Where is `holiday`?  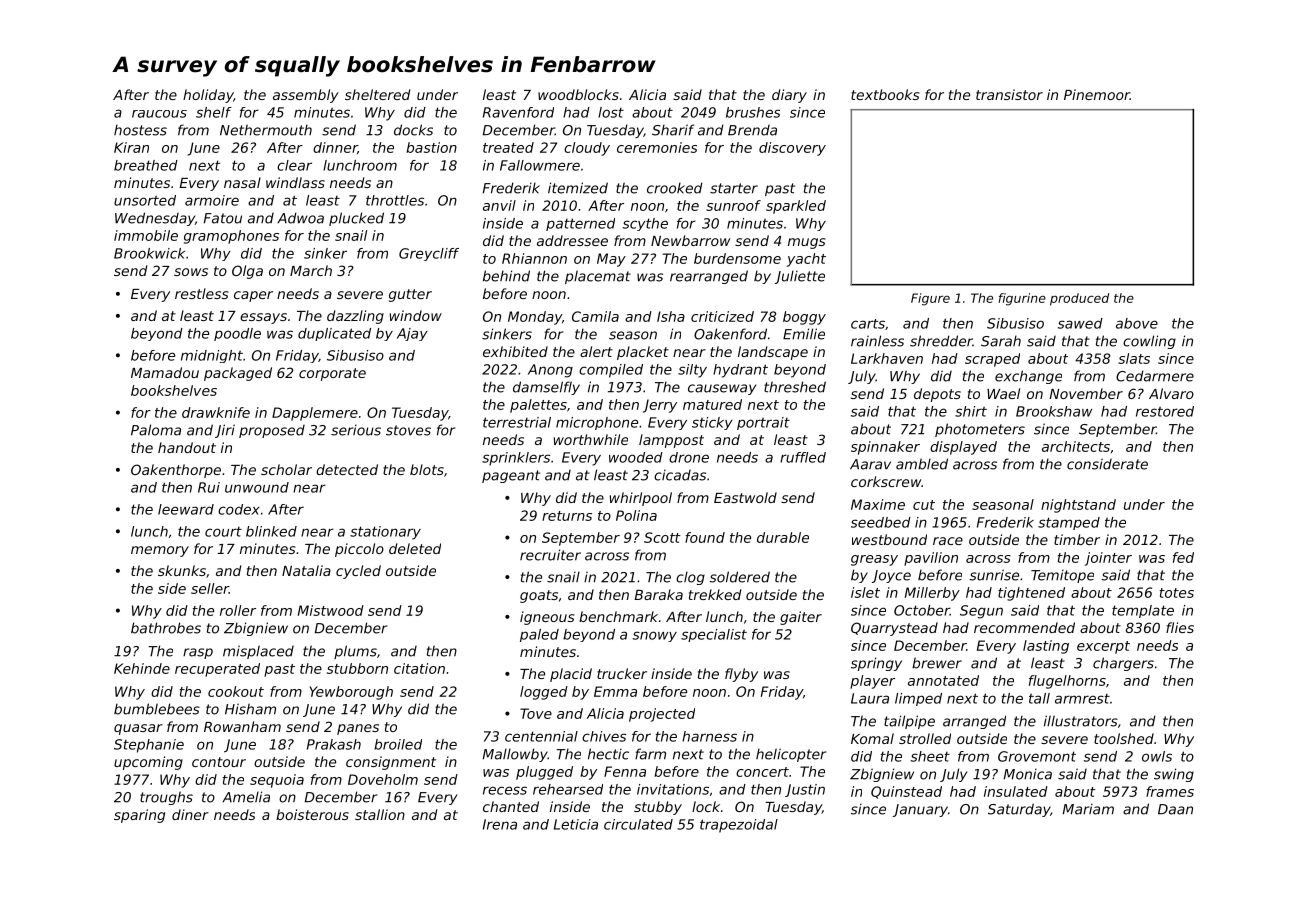
holiday is located at coordinates (208, 96).
